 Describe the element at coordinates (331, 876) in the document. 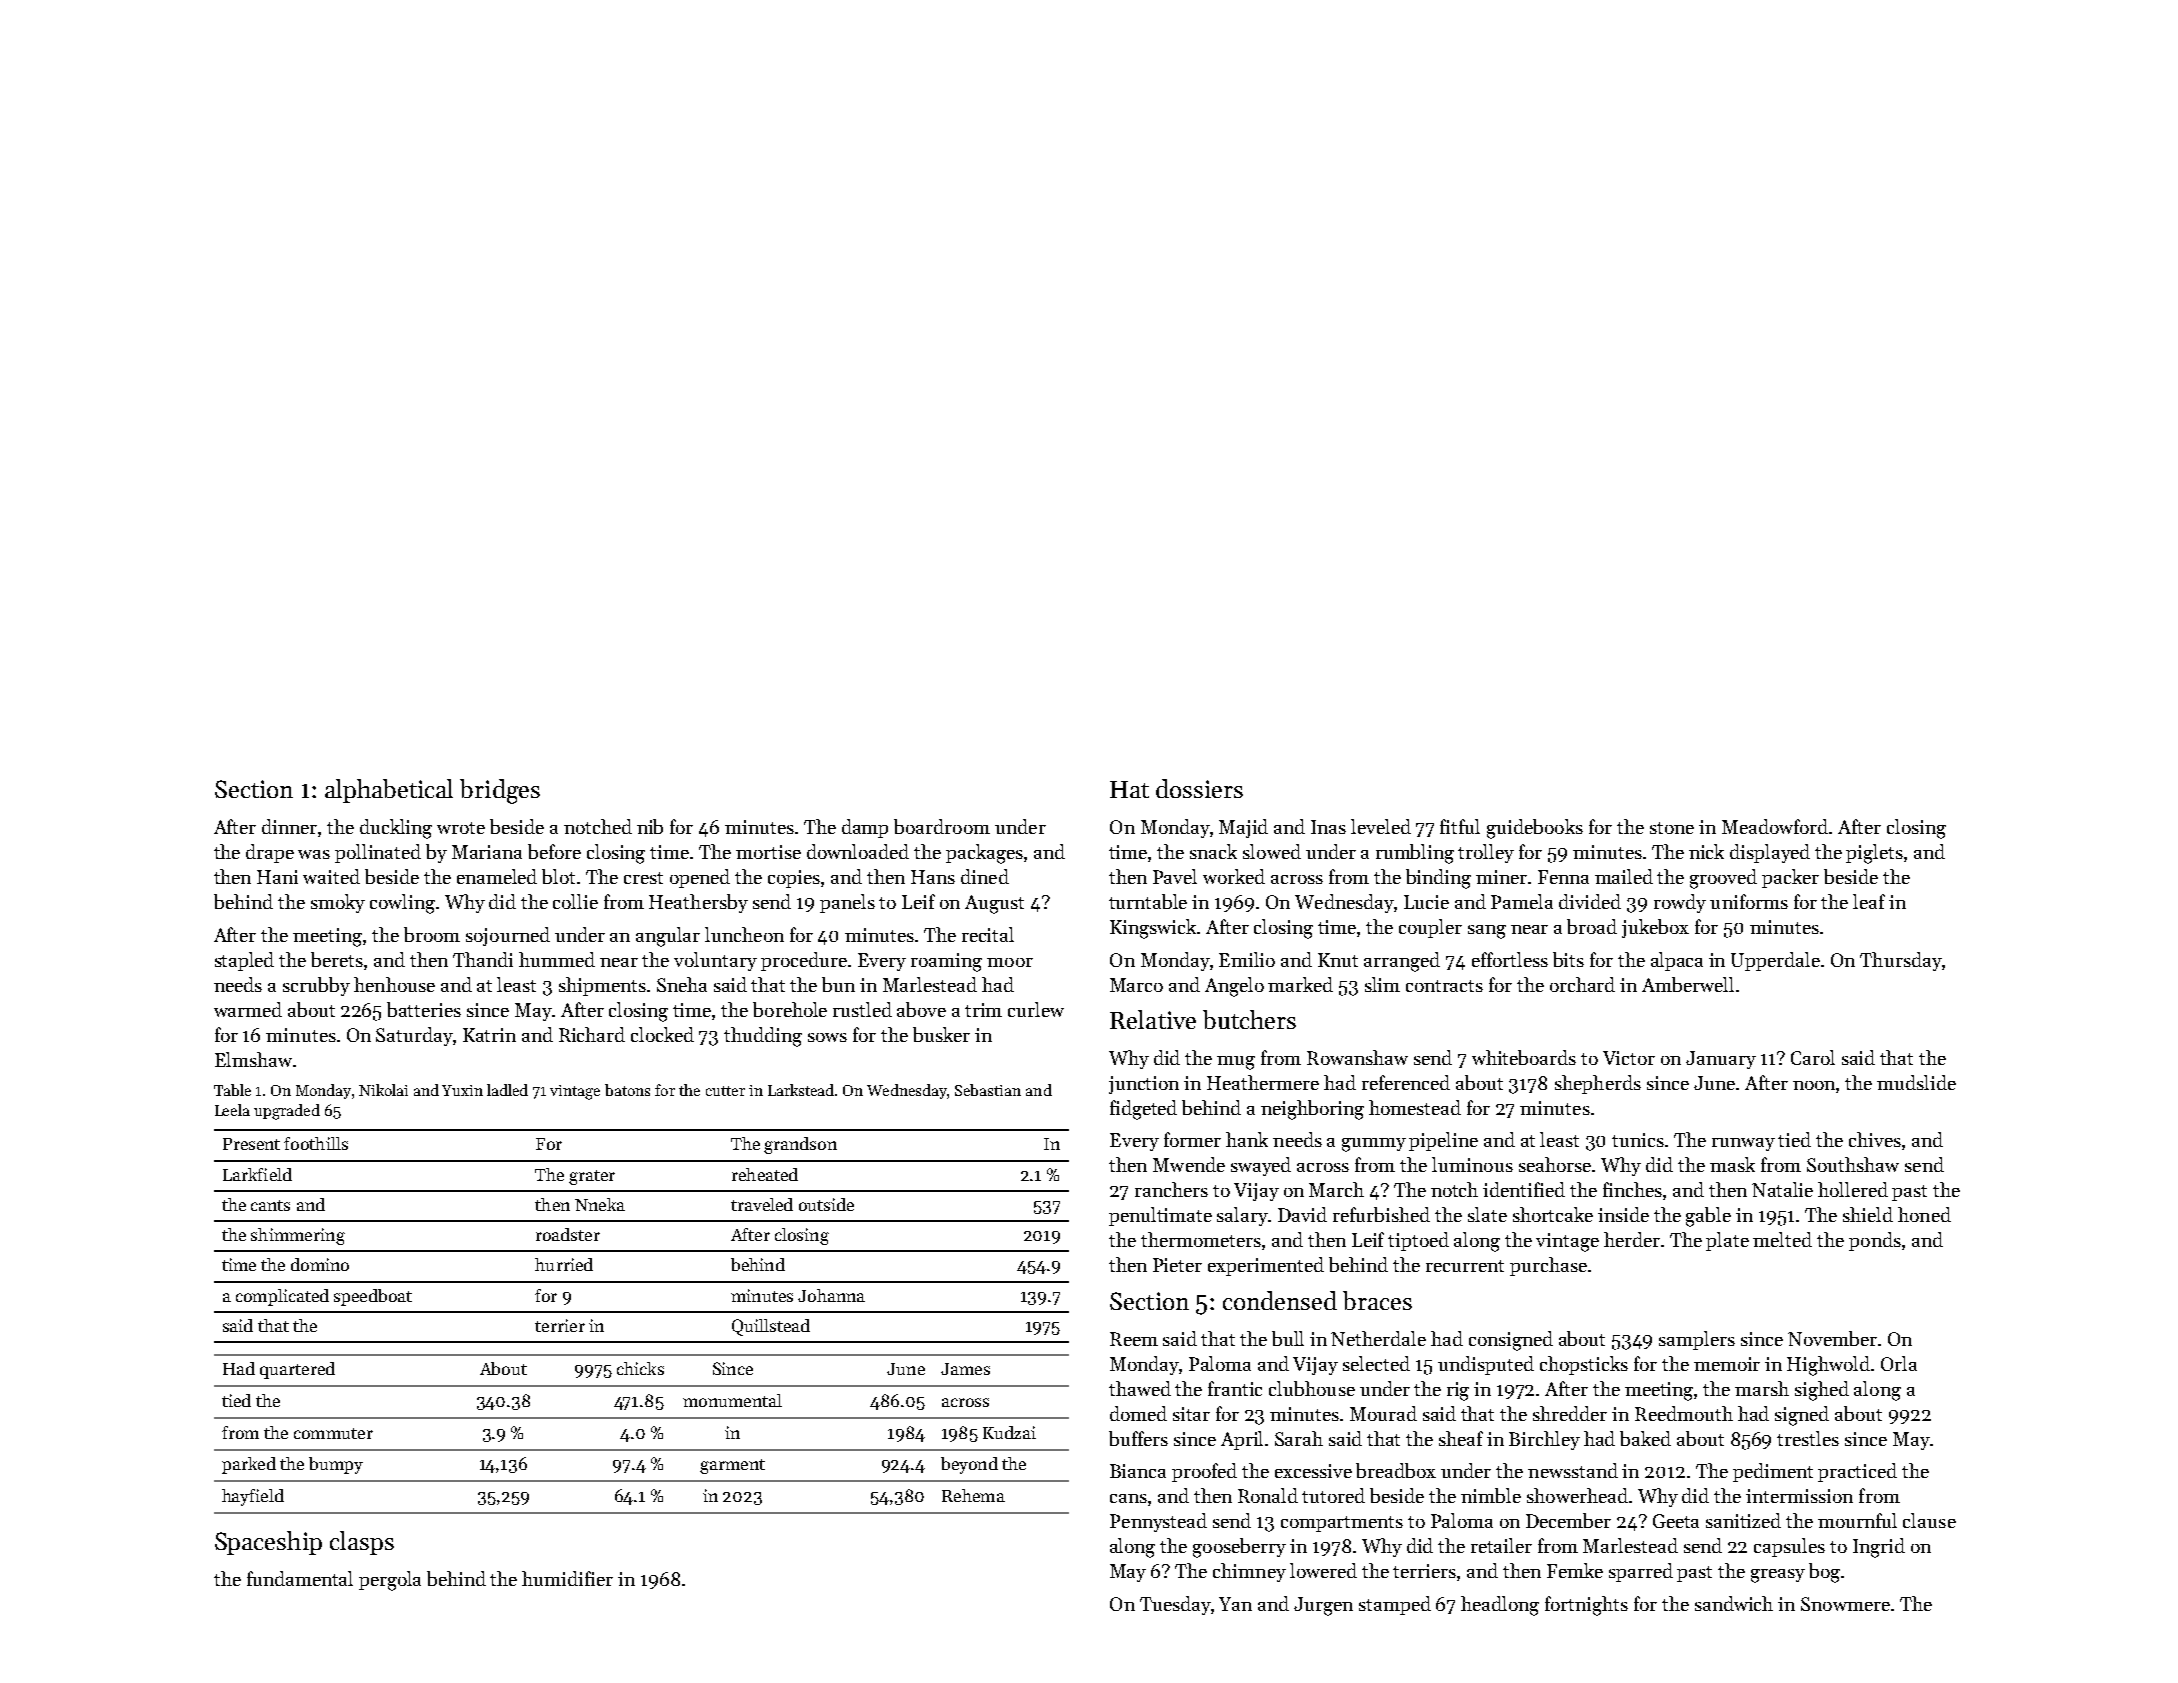

I see `waited` at that location.
